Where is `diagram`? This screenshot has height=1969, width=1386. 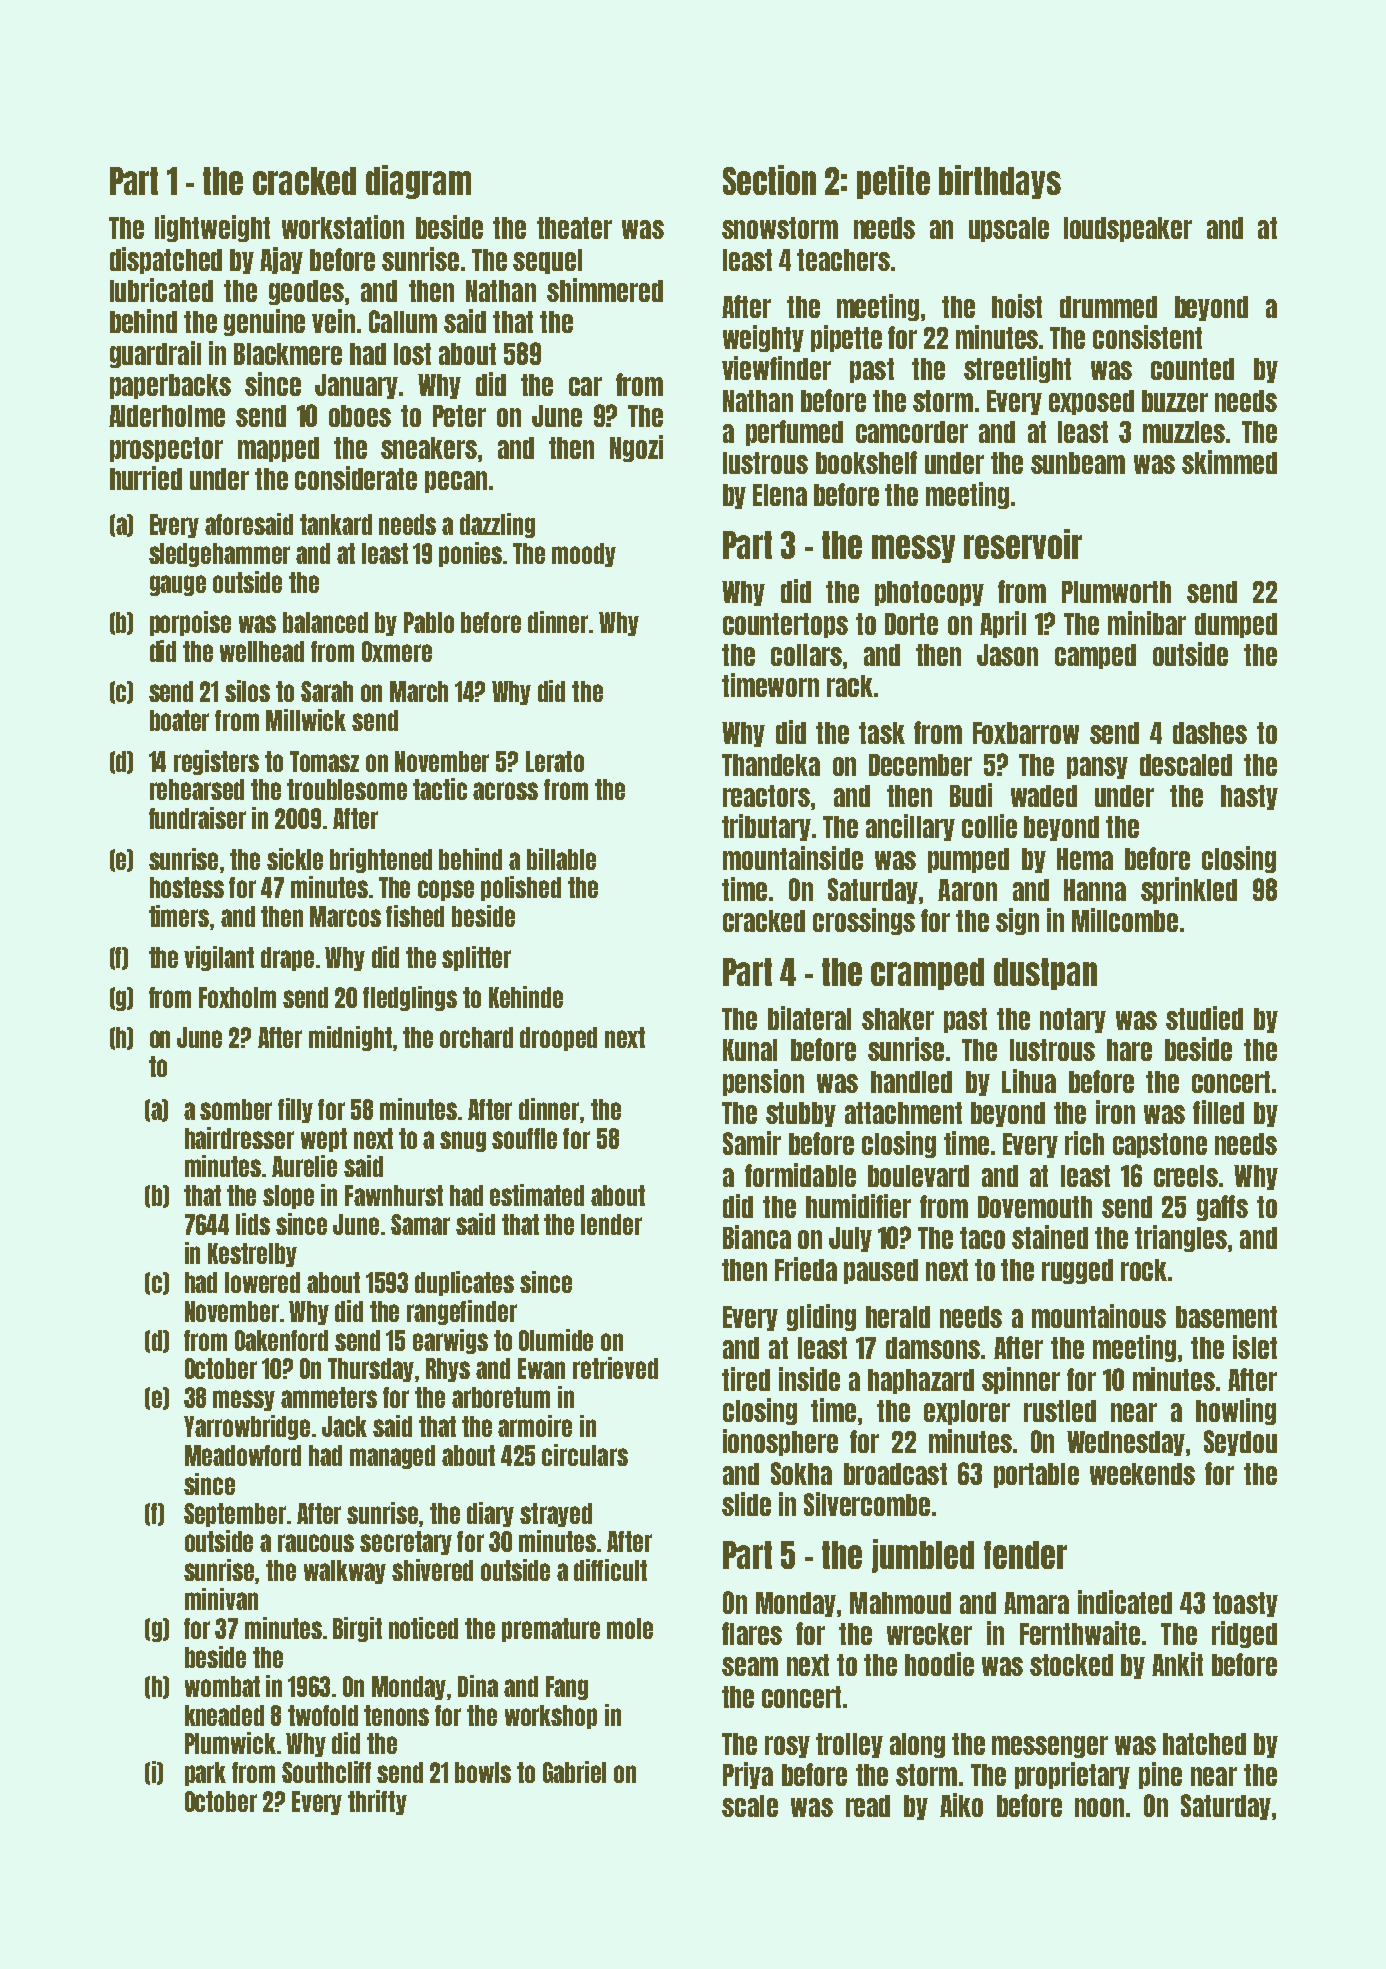 diagram is located at coordinates (418, 182).
